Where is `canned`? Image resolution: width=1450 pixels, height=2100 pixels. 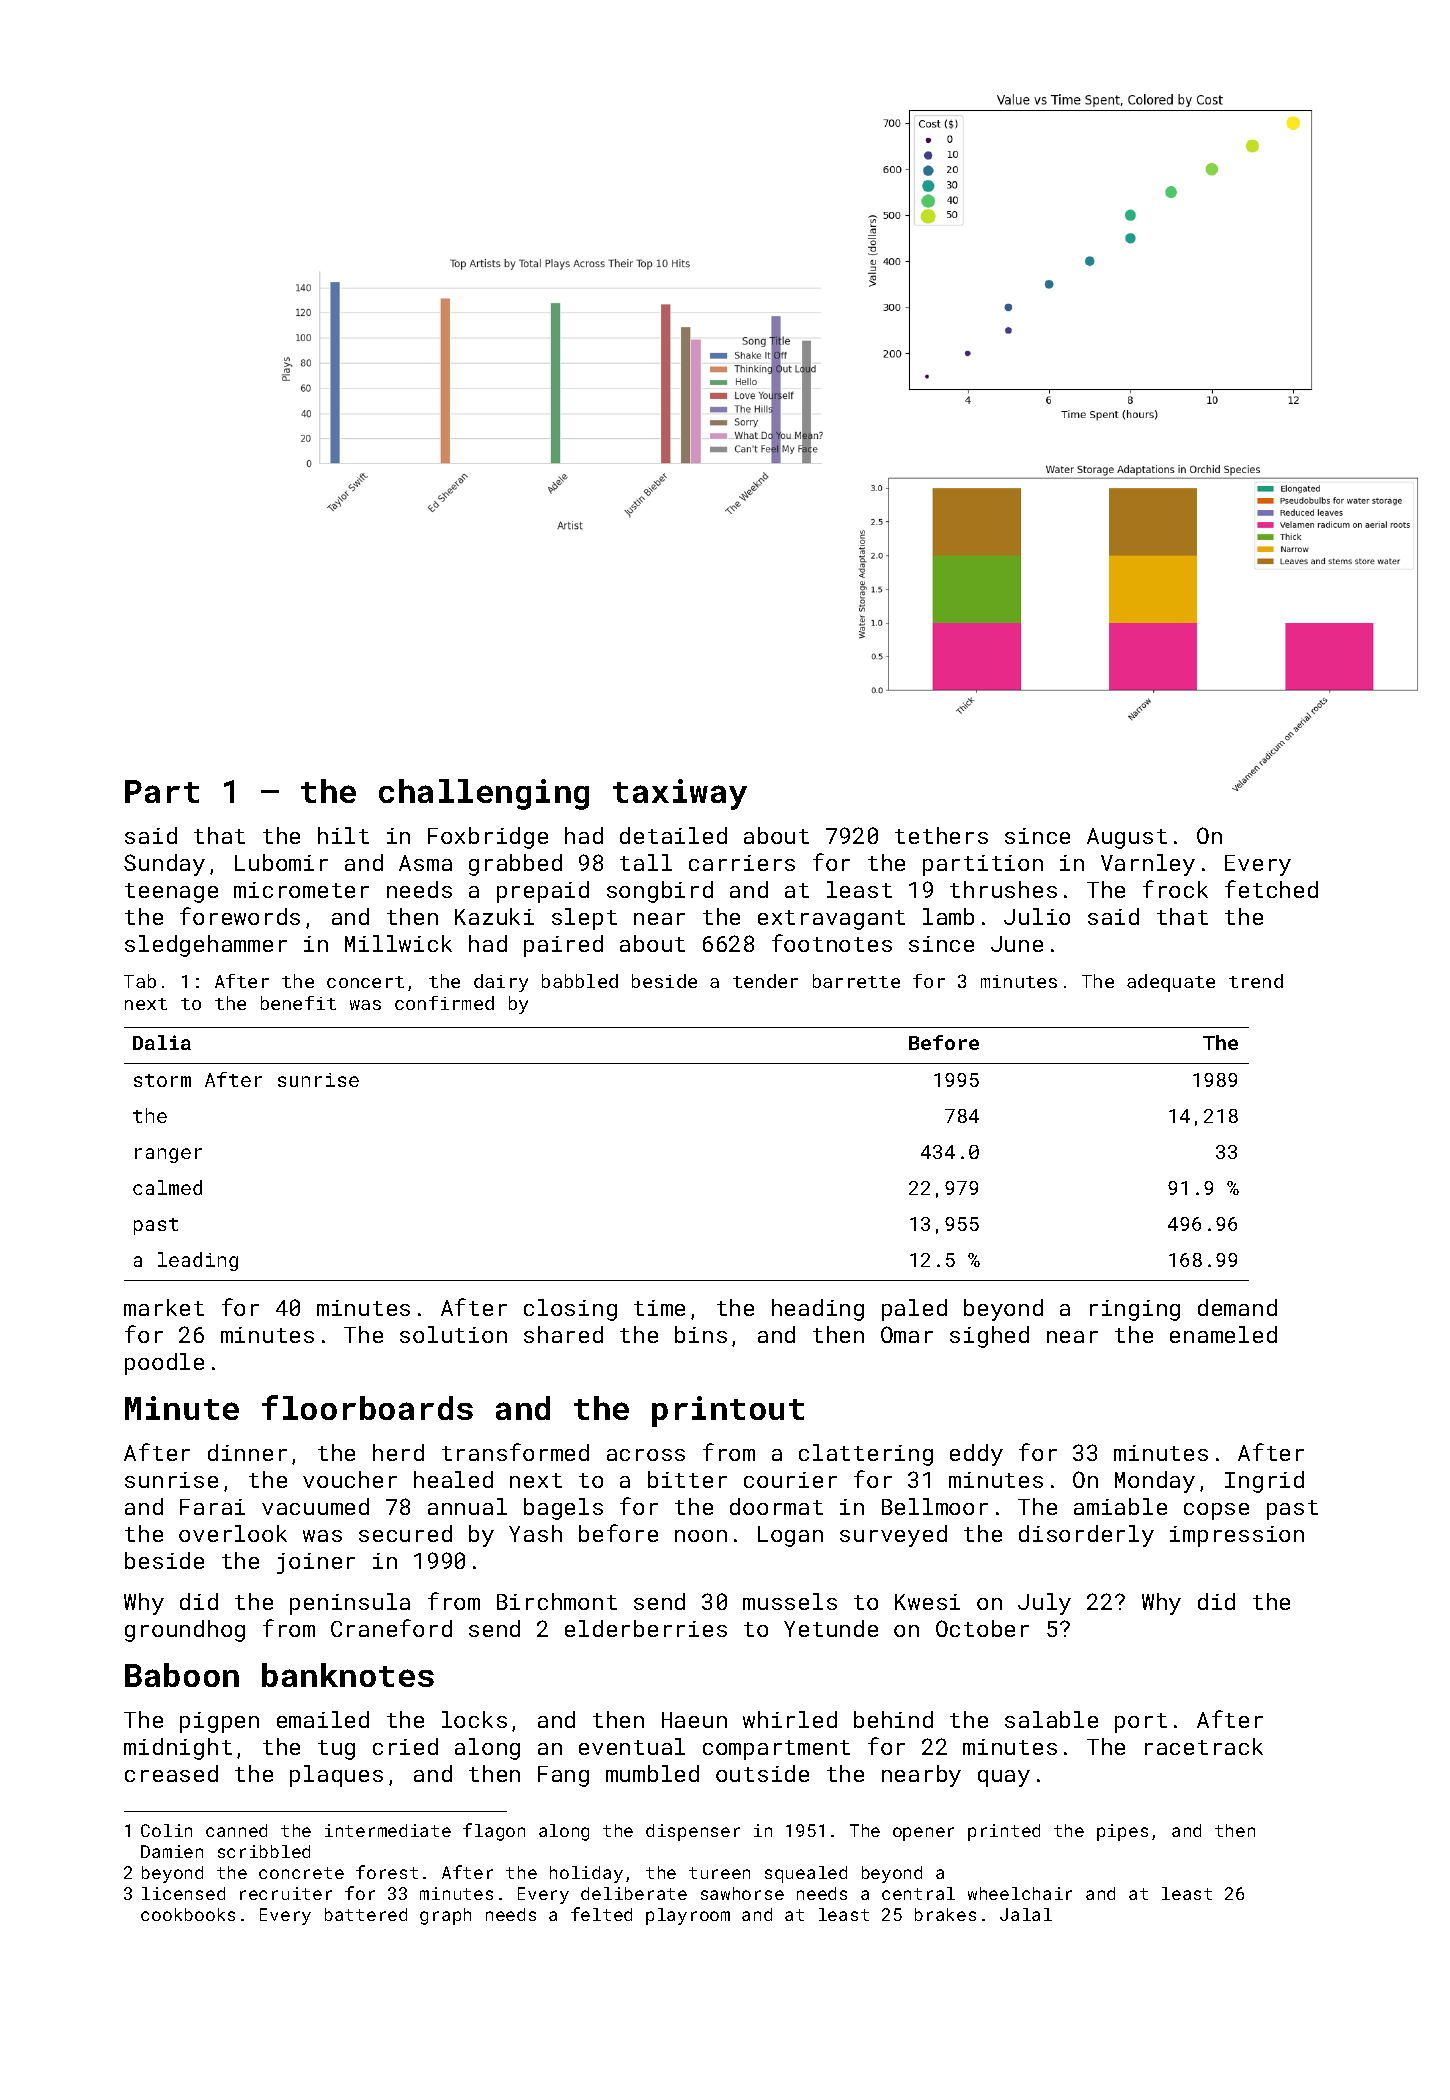
canned is located at coordinates (236, 1830).
